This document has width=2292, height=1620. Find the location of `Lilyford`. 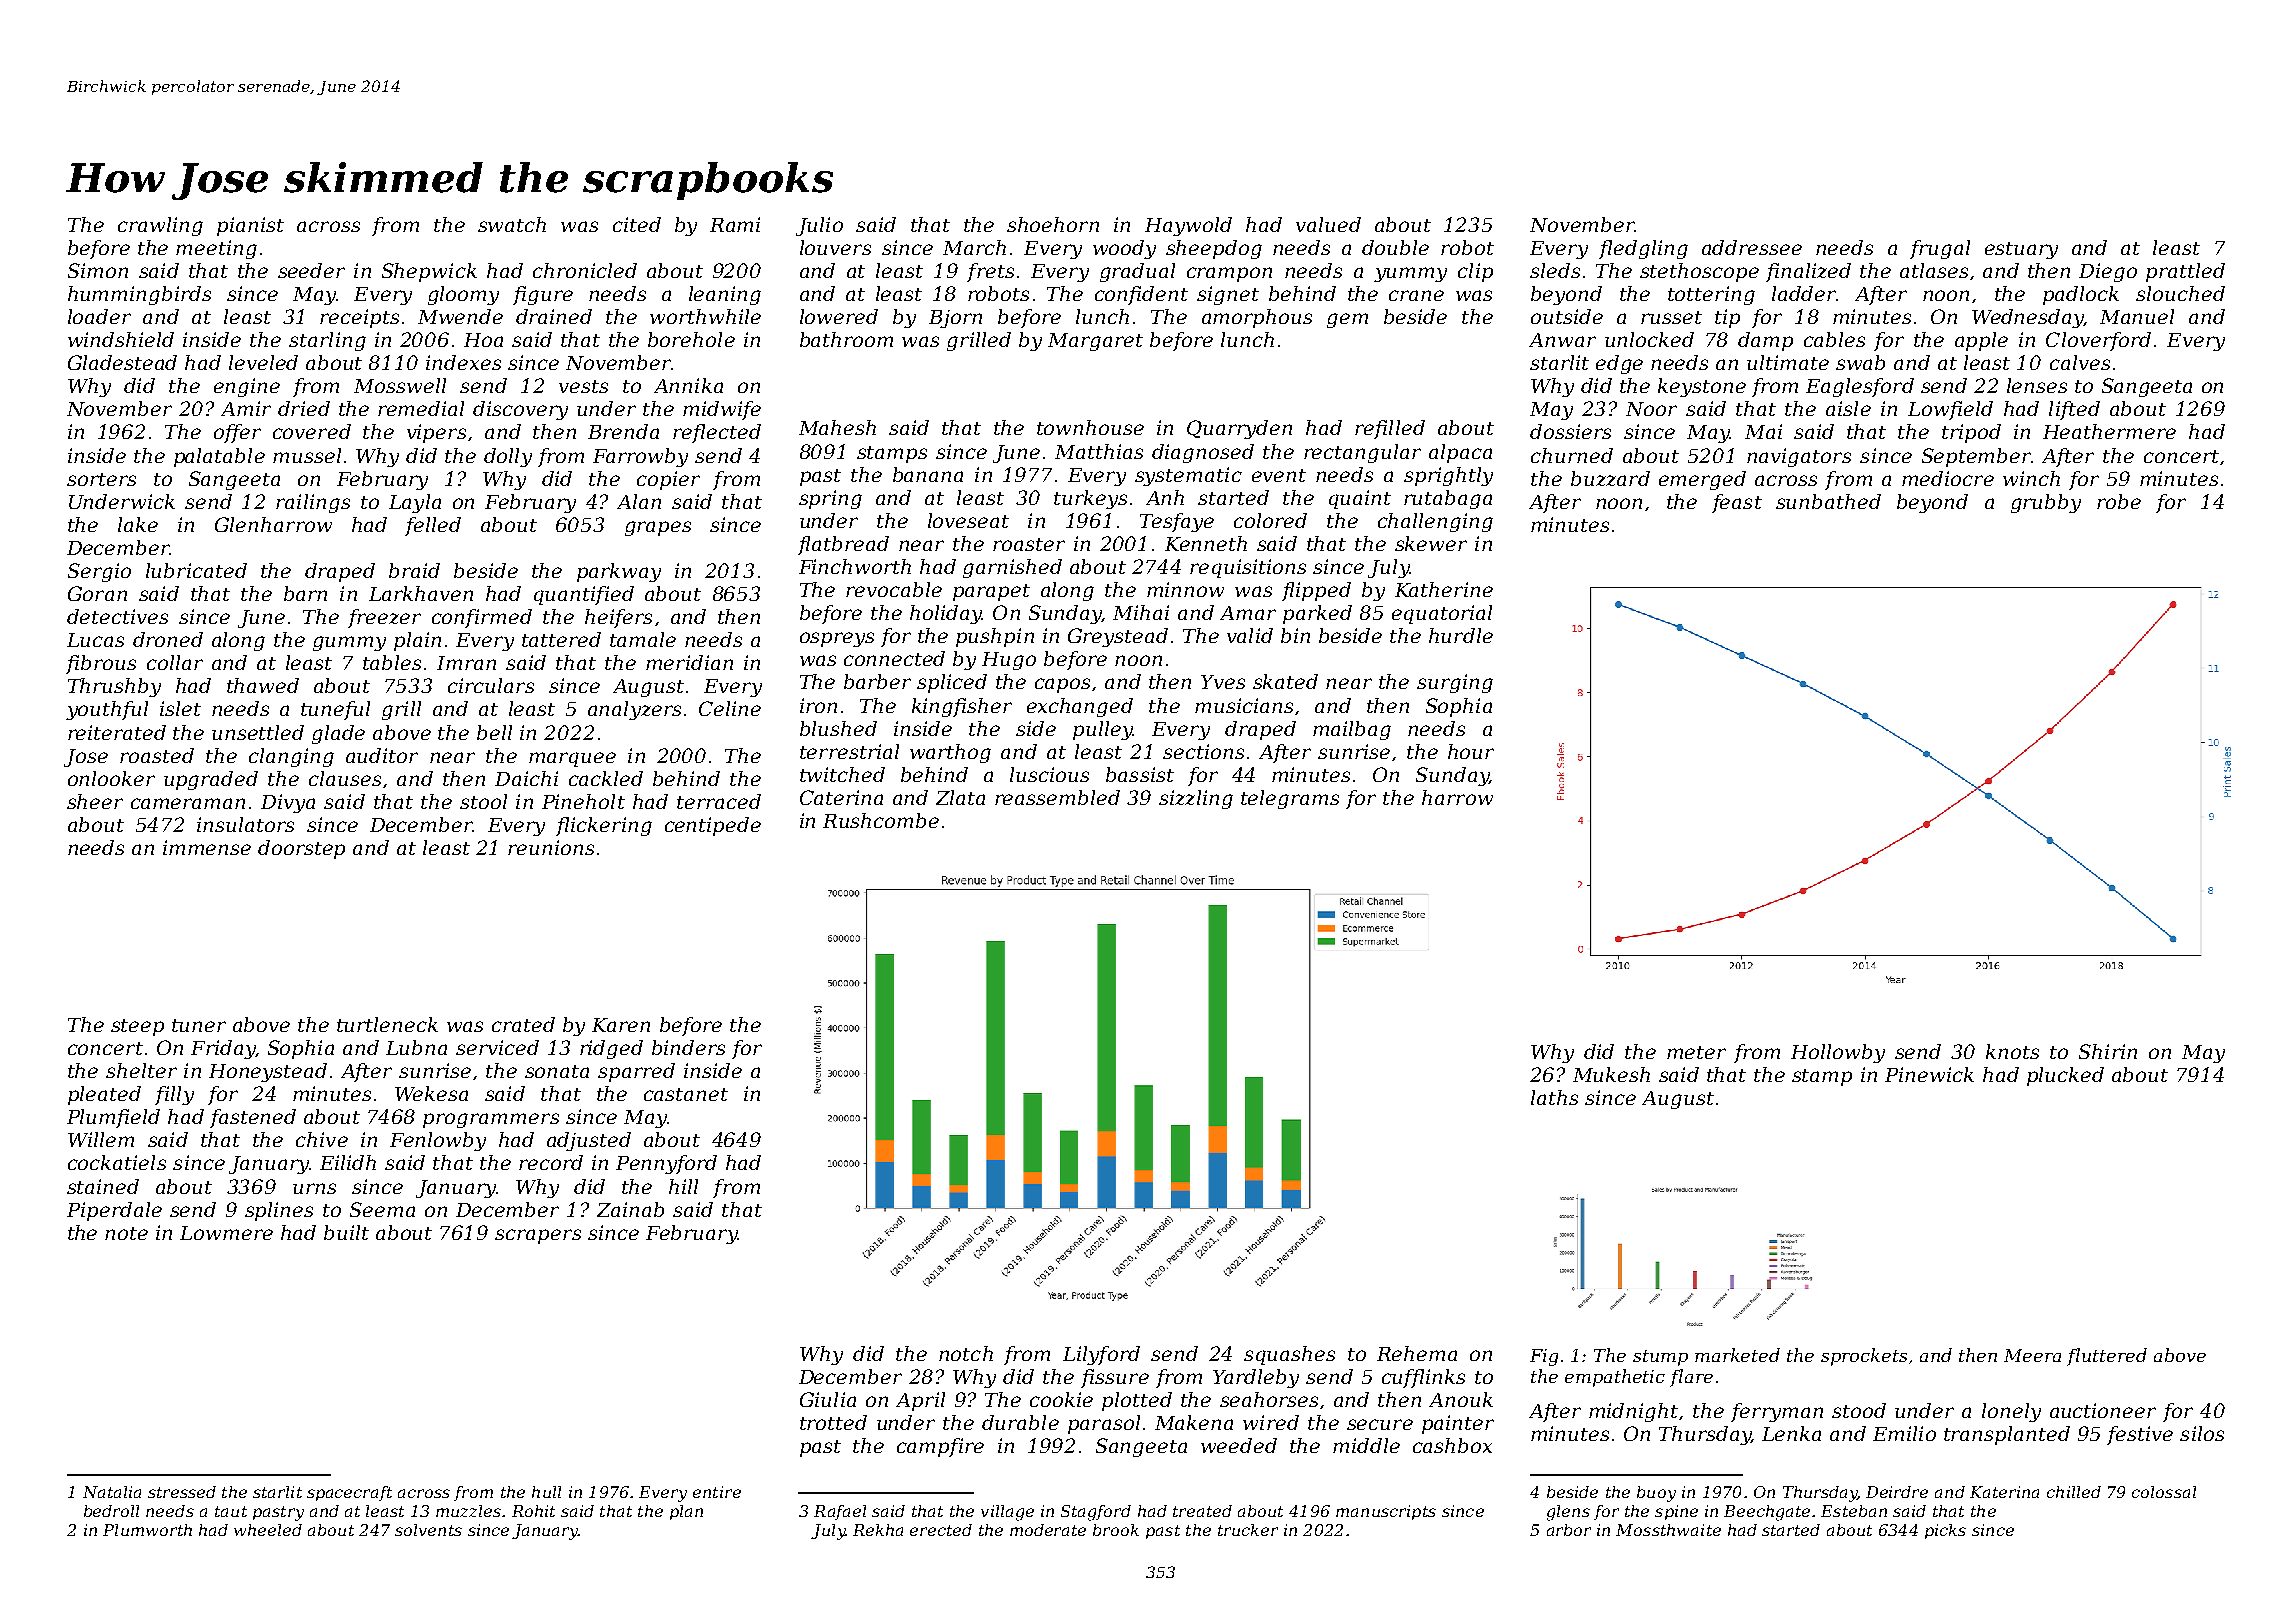

Lilyford is located at coordinates (1101, 1355).
